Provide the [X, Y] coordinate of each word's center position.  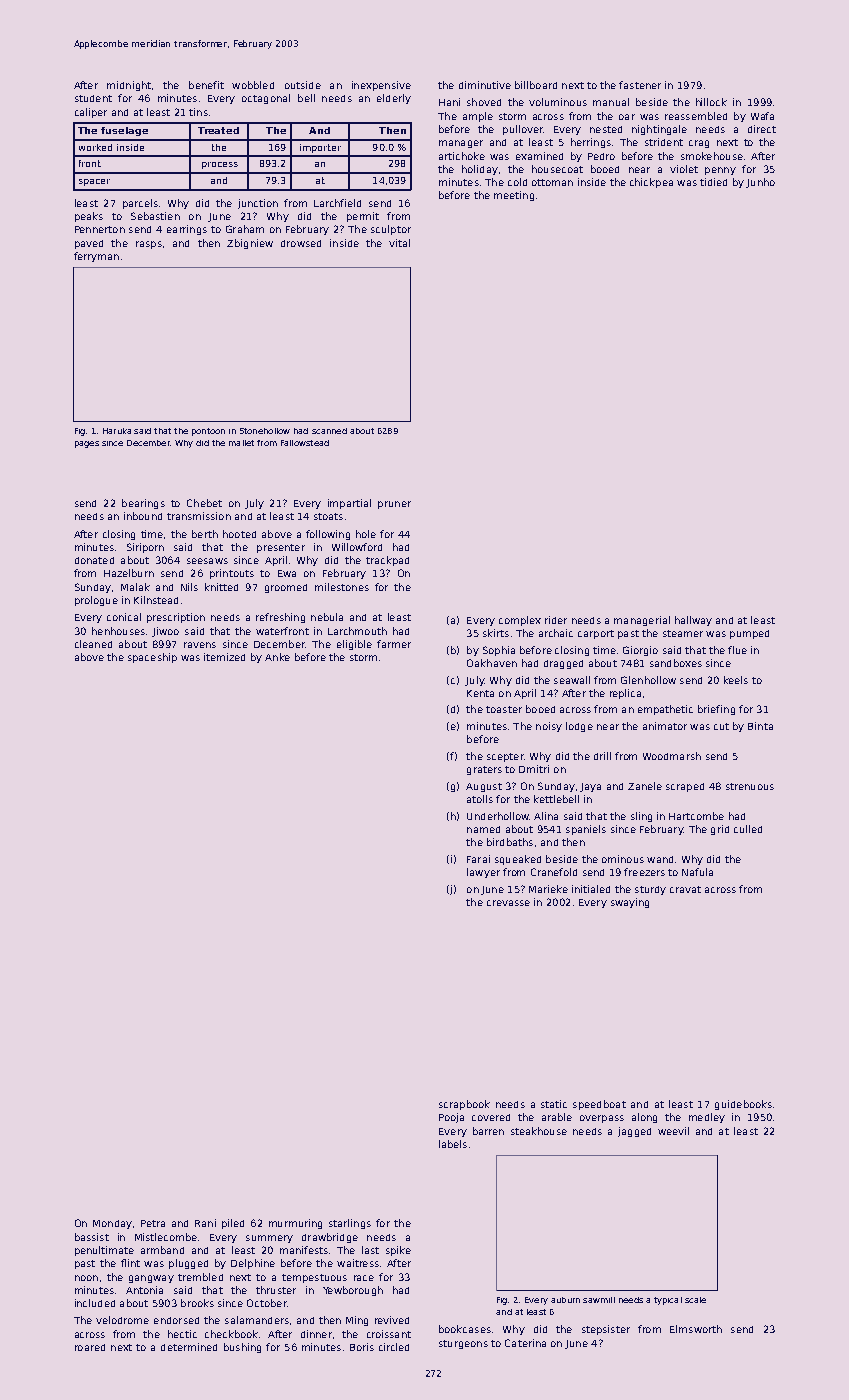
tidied [713, 182]
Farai [478, 859]
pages [87, 444]
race [364, 1278]
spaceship [152, 658]
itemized [224, 657]
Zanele [645, 786]
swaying [630, 903]
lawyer [483, 873]
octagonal [266, 99]
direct [762, 129]
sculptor [391, 230]
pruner [394, 505]
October [267, 1303]
